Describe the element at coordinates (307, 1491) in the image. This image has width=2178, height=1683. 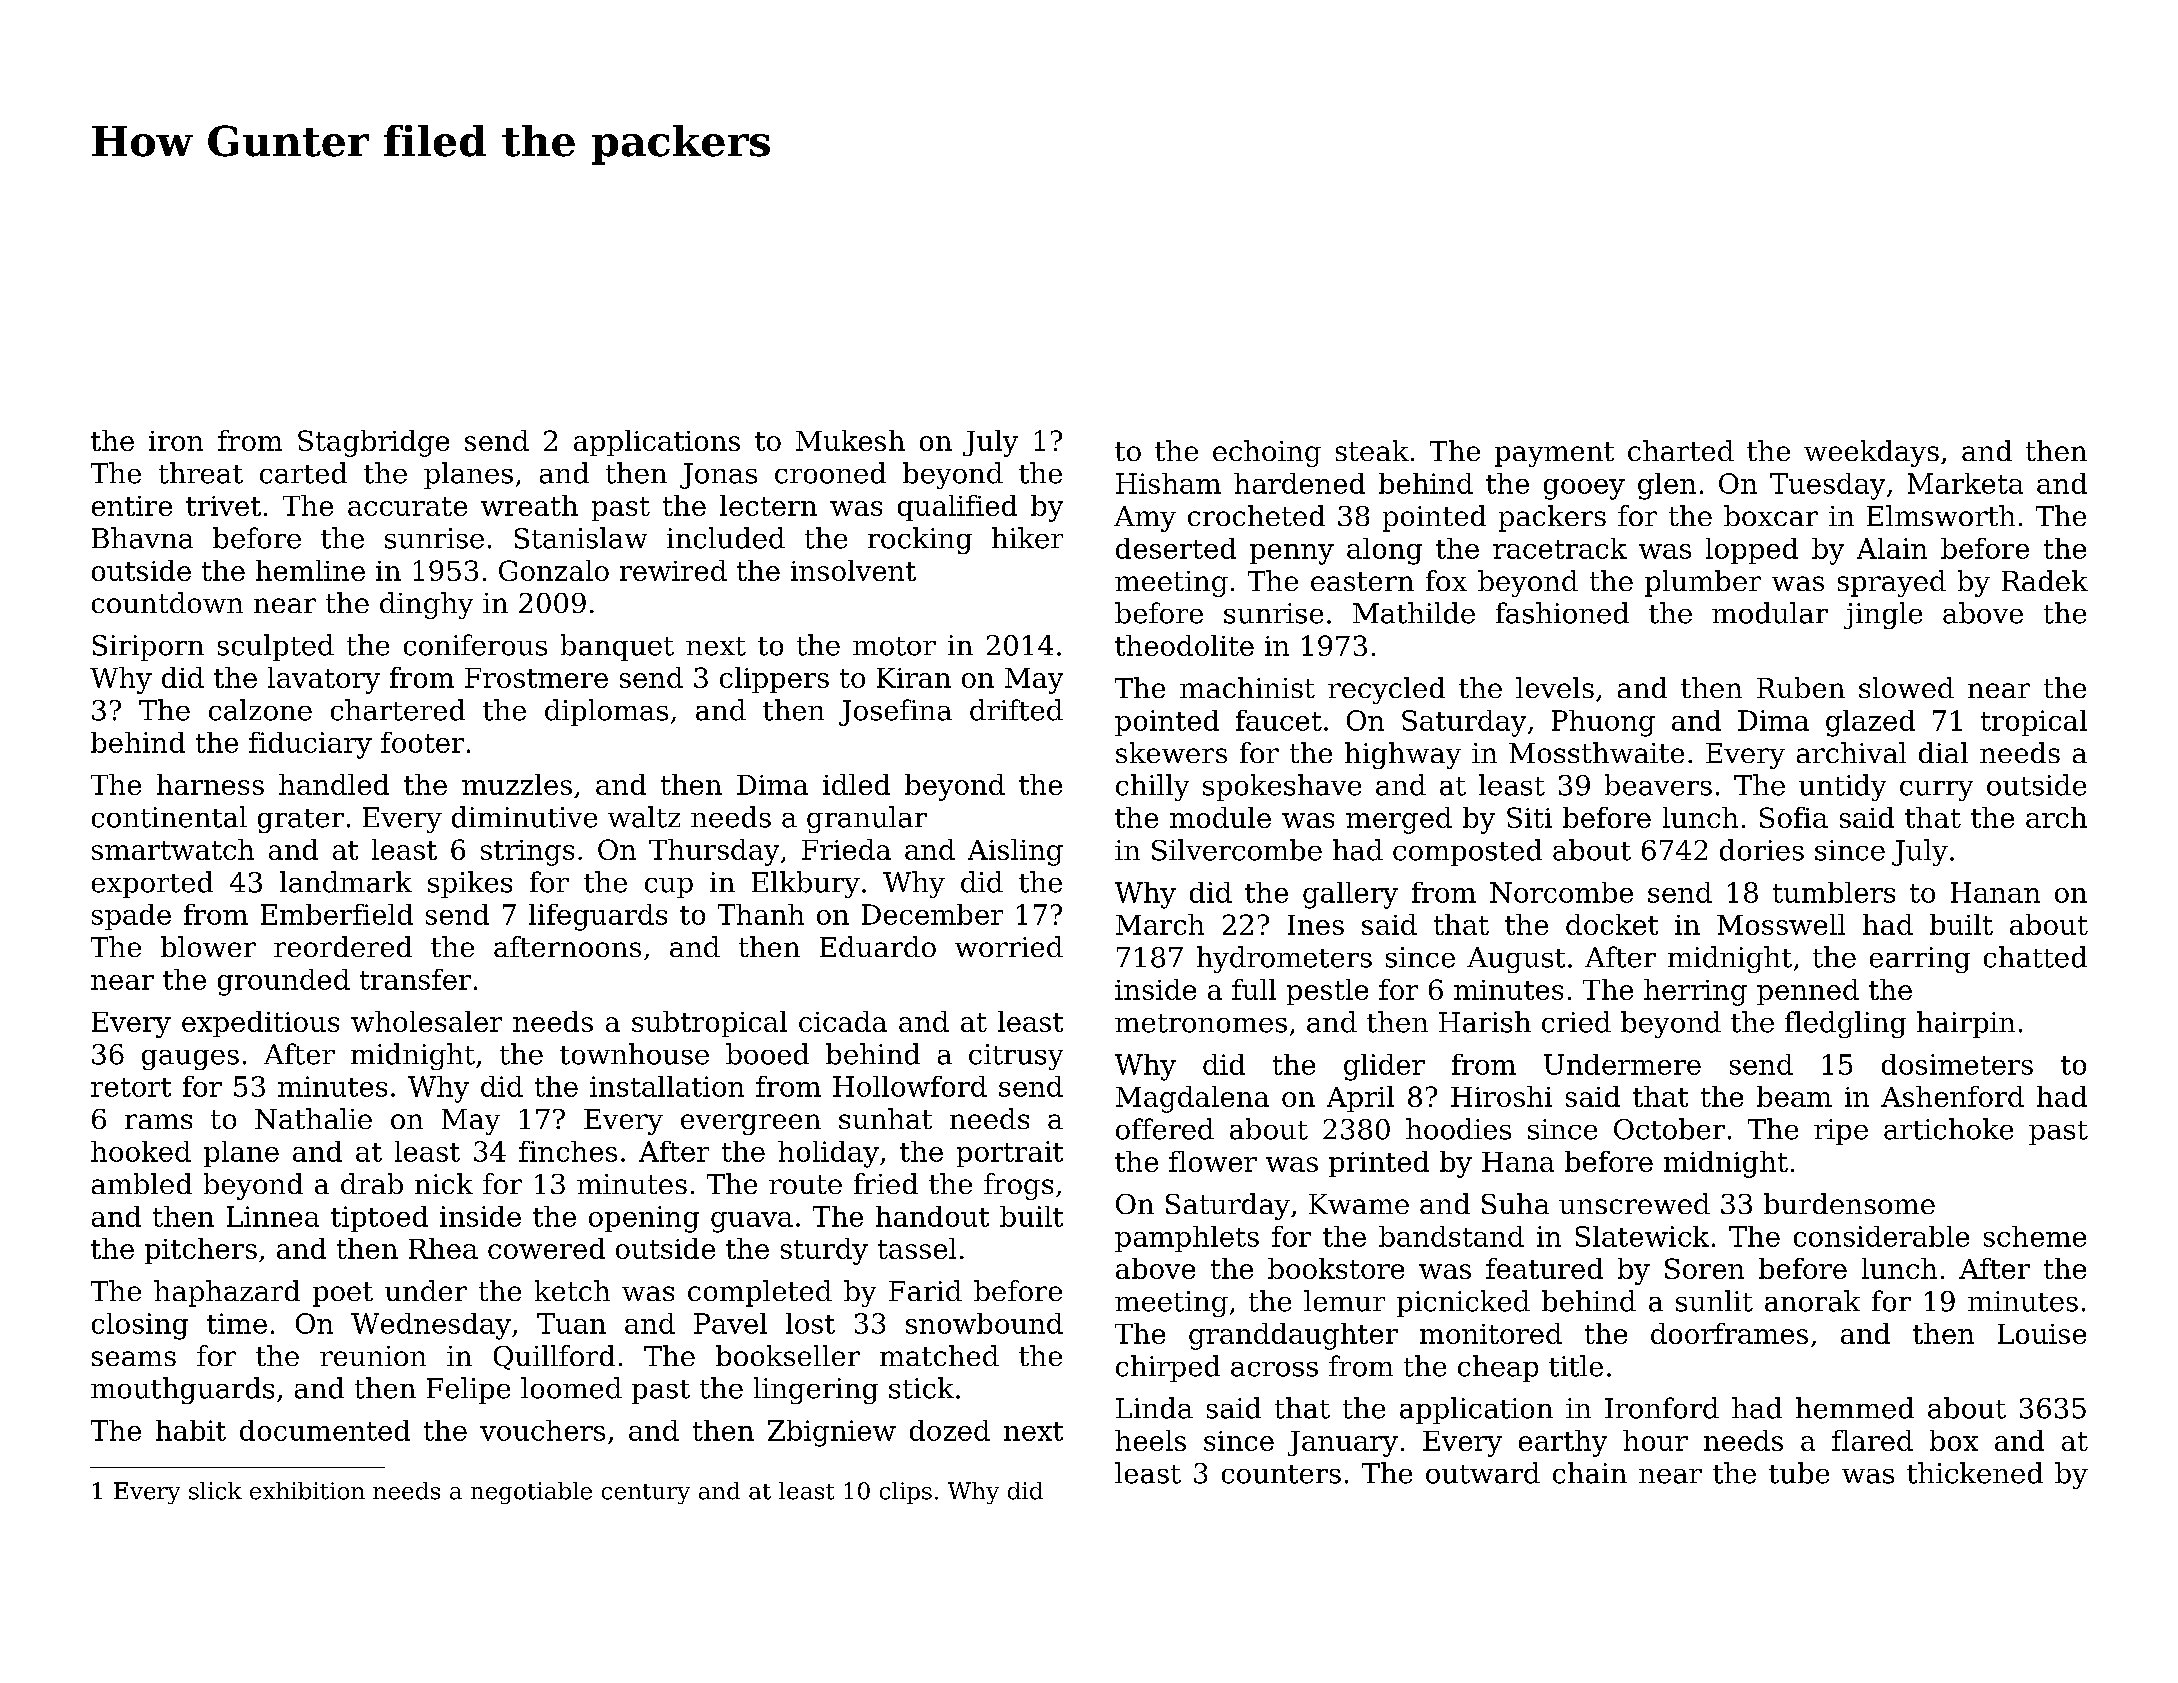
I see `exhibition` at that location.
